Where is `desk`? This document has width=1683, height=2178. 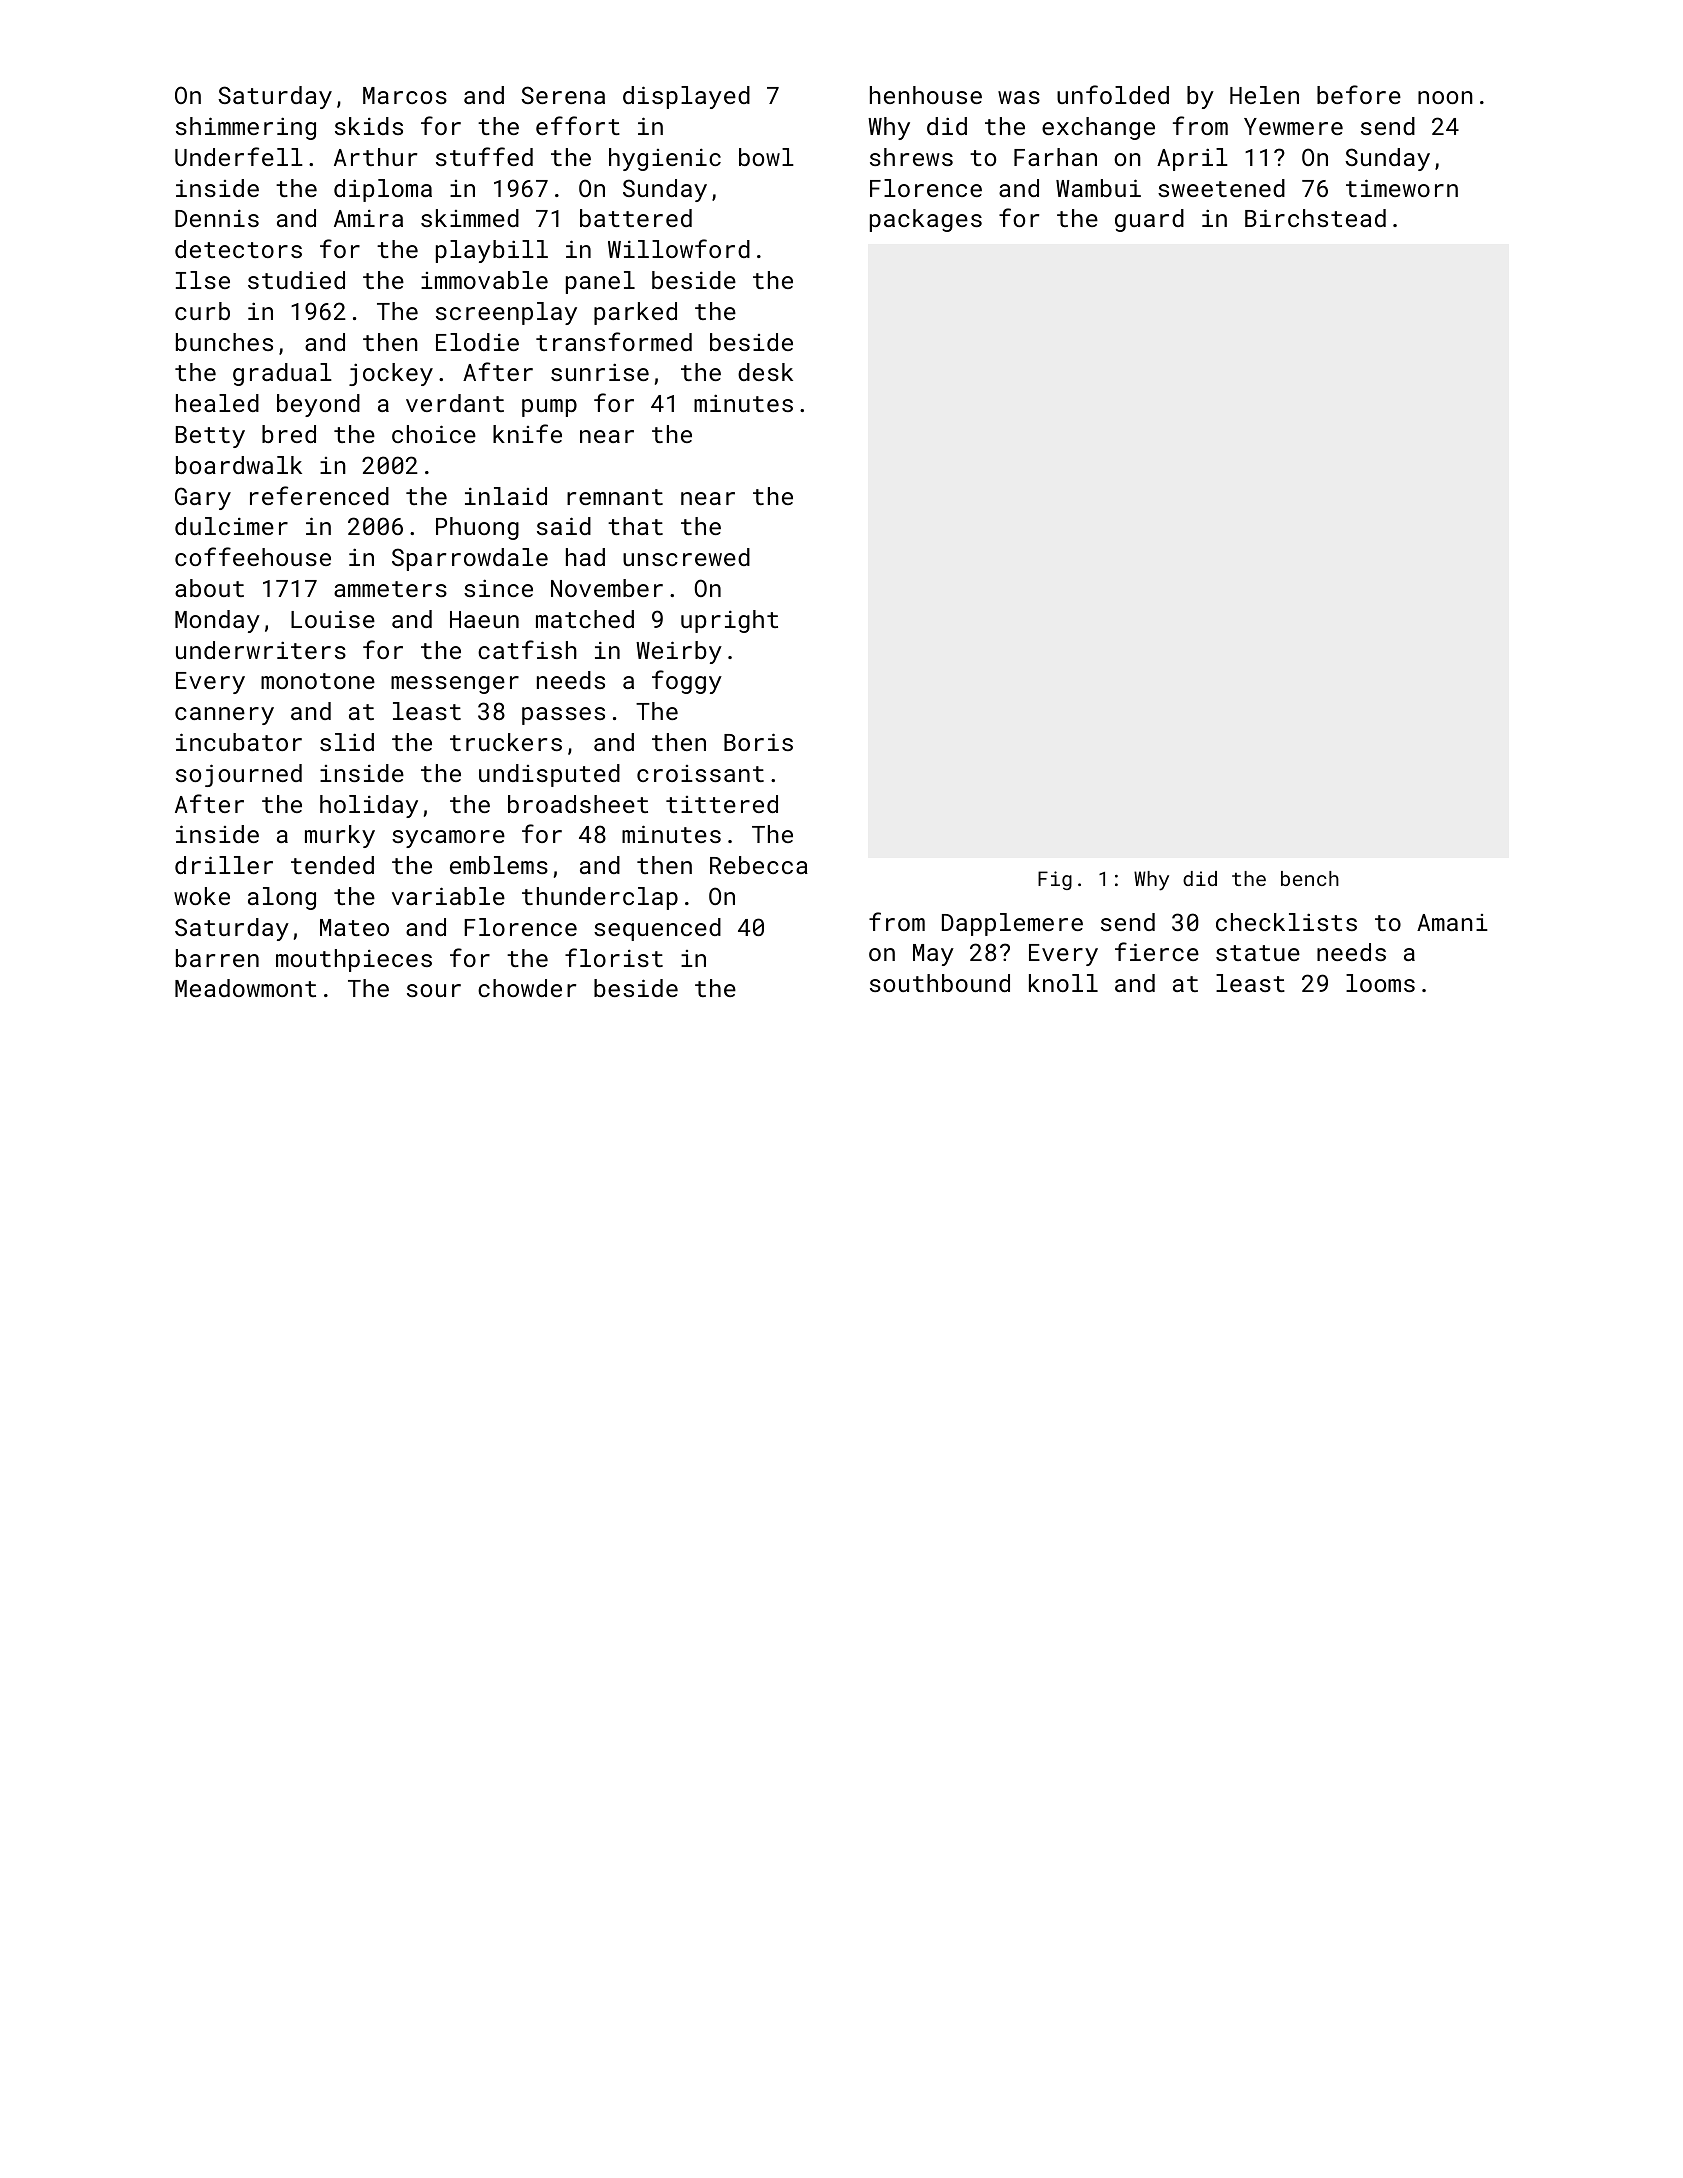 desk is located at coordinates (765, 372).
